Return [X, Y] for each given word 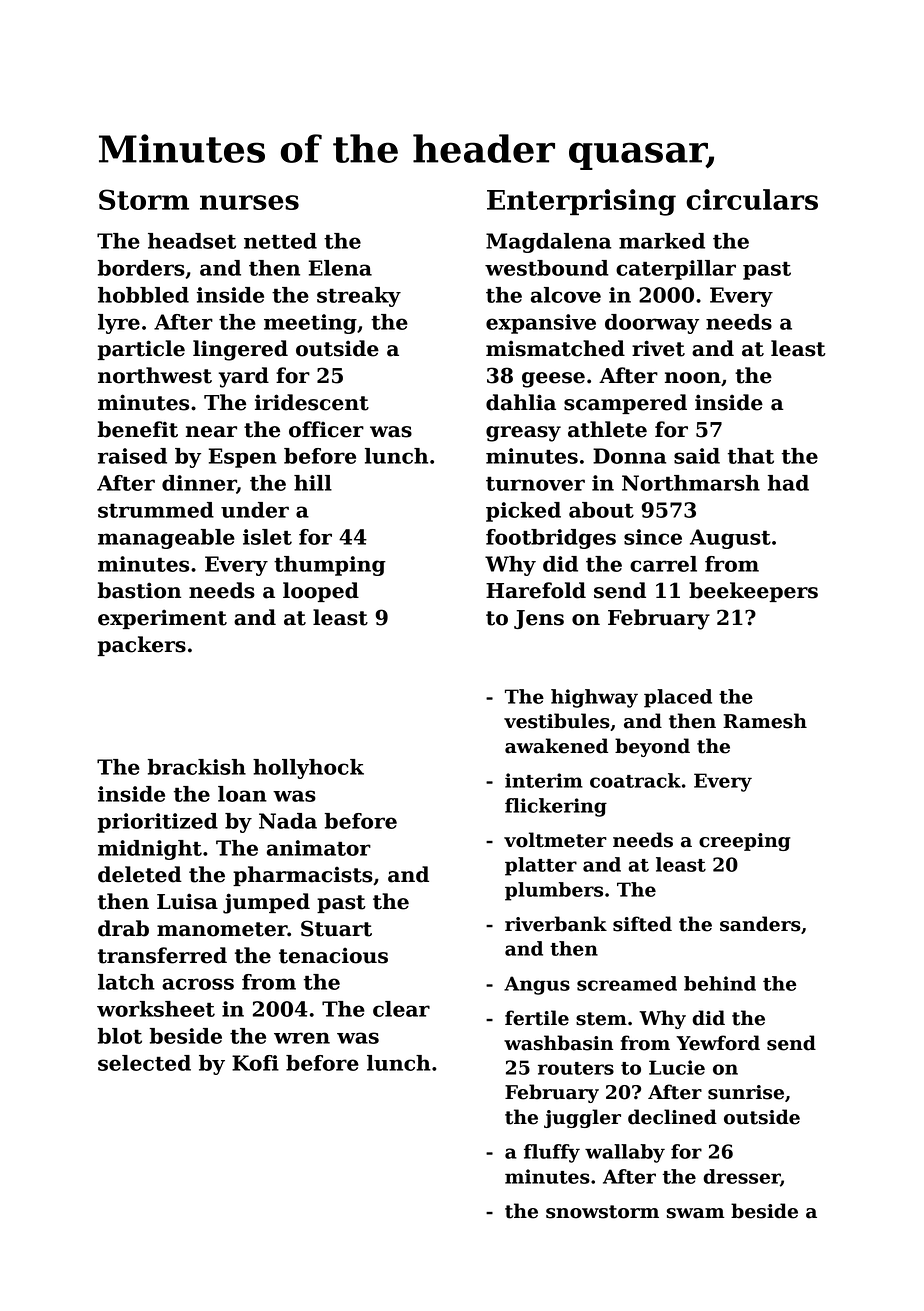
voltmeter [555, 840]
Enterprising [581, 202]
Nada [288, 821]
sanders [760, 924]
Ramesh [765, 721]
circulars [752, 199]
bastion [139, 590]
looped [321, 592]
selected [144, 1063]
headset [192, 241]
